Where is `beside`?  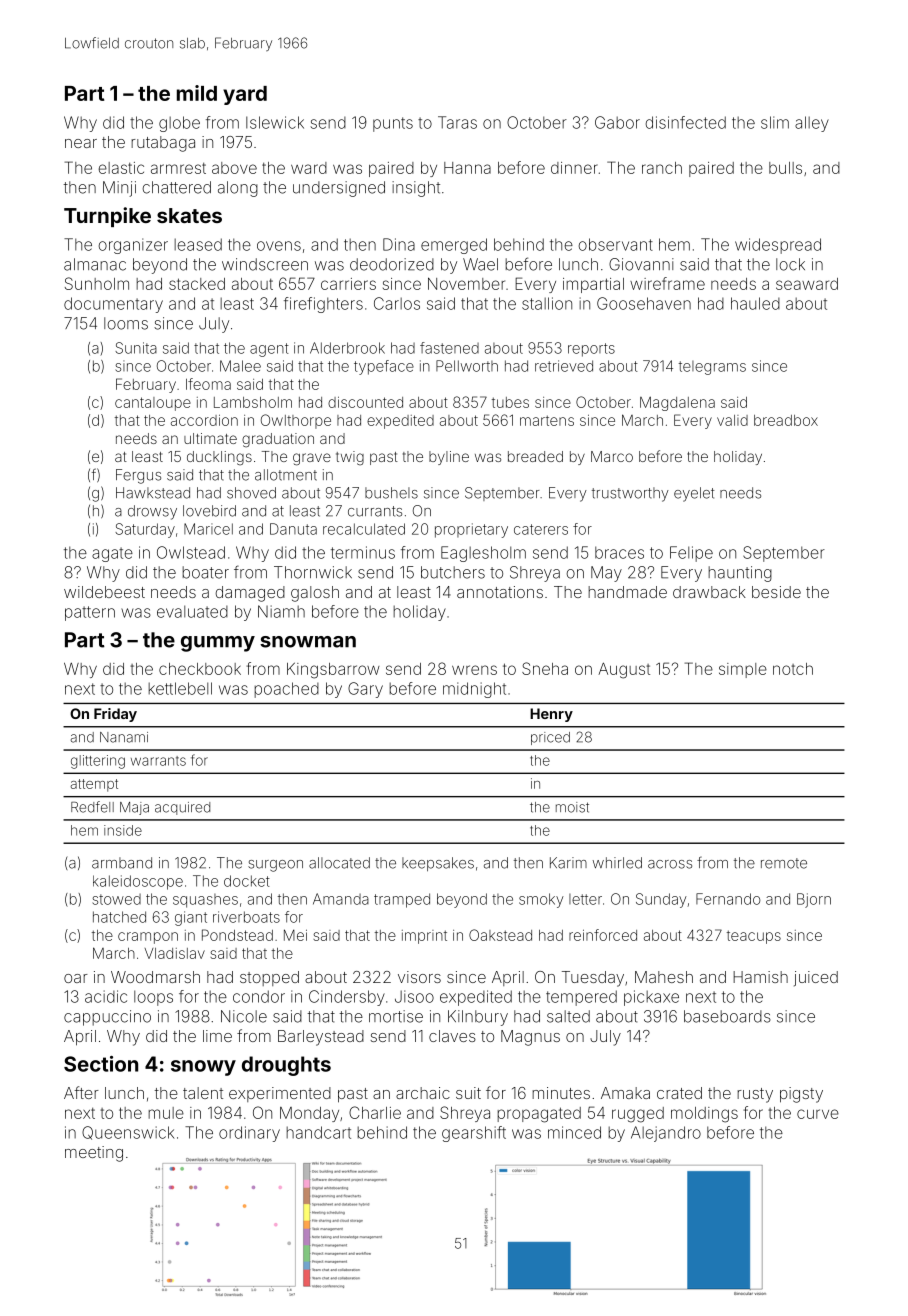 beside is located at coordinates (776, 592).
